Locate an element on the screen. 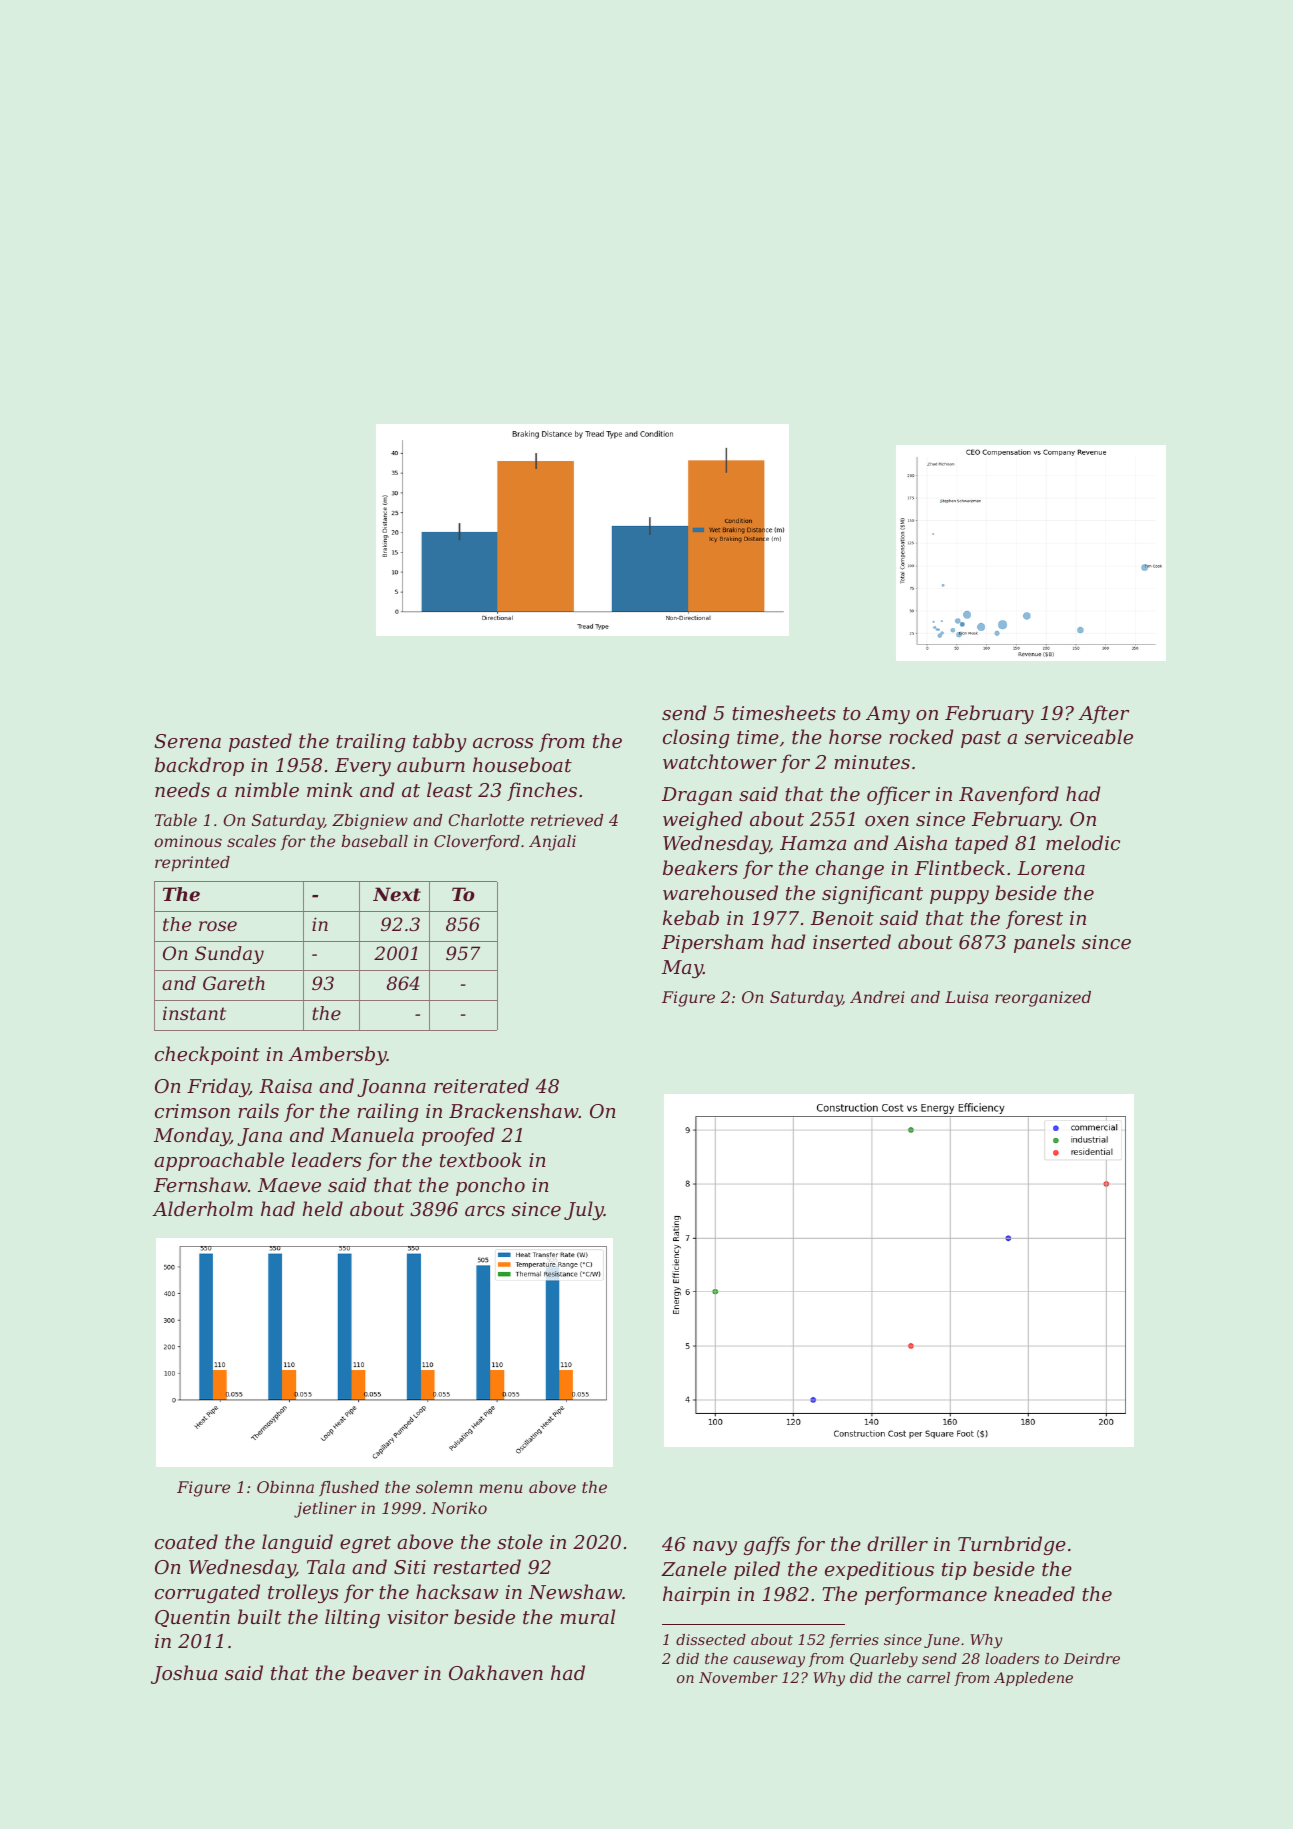 This screenshot has width=1293, height=1829. arcs is located at coordinates (485, 1211).
